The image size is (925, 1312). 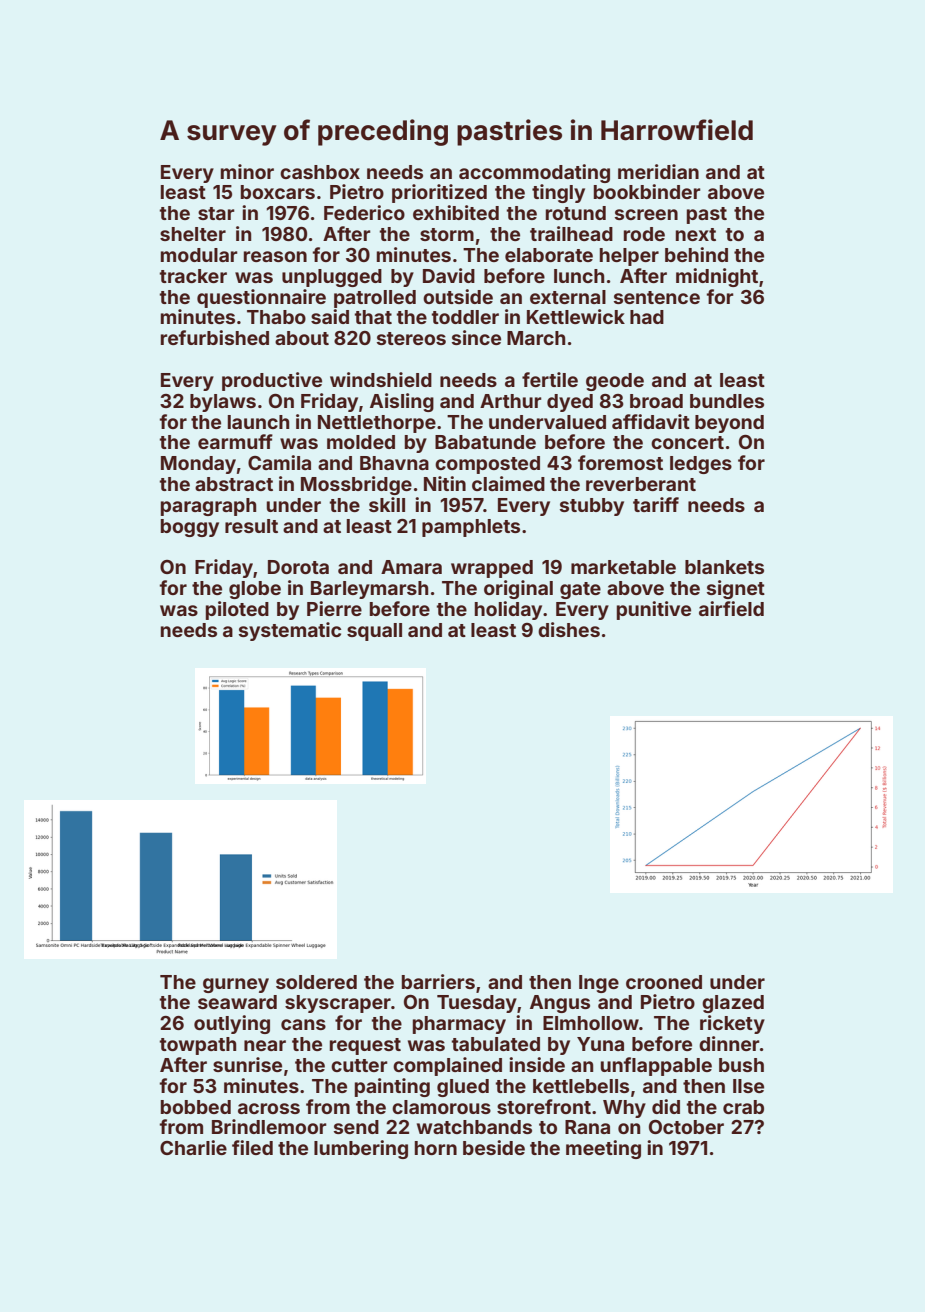 I want to click on refurbished, so click(x=215, y=337).
